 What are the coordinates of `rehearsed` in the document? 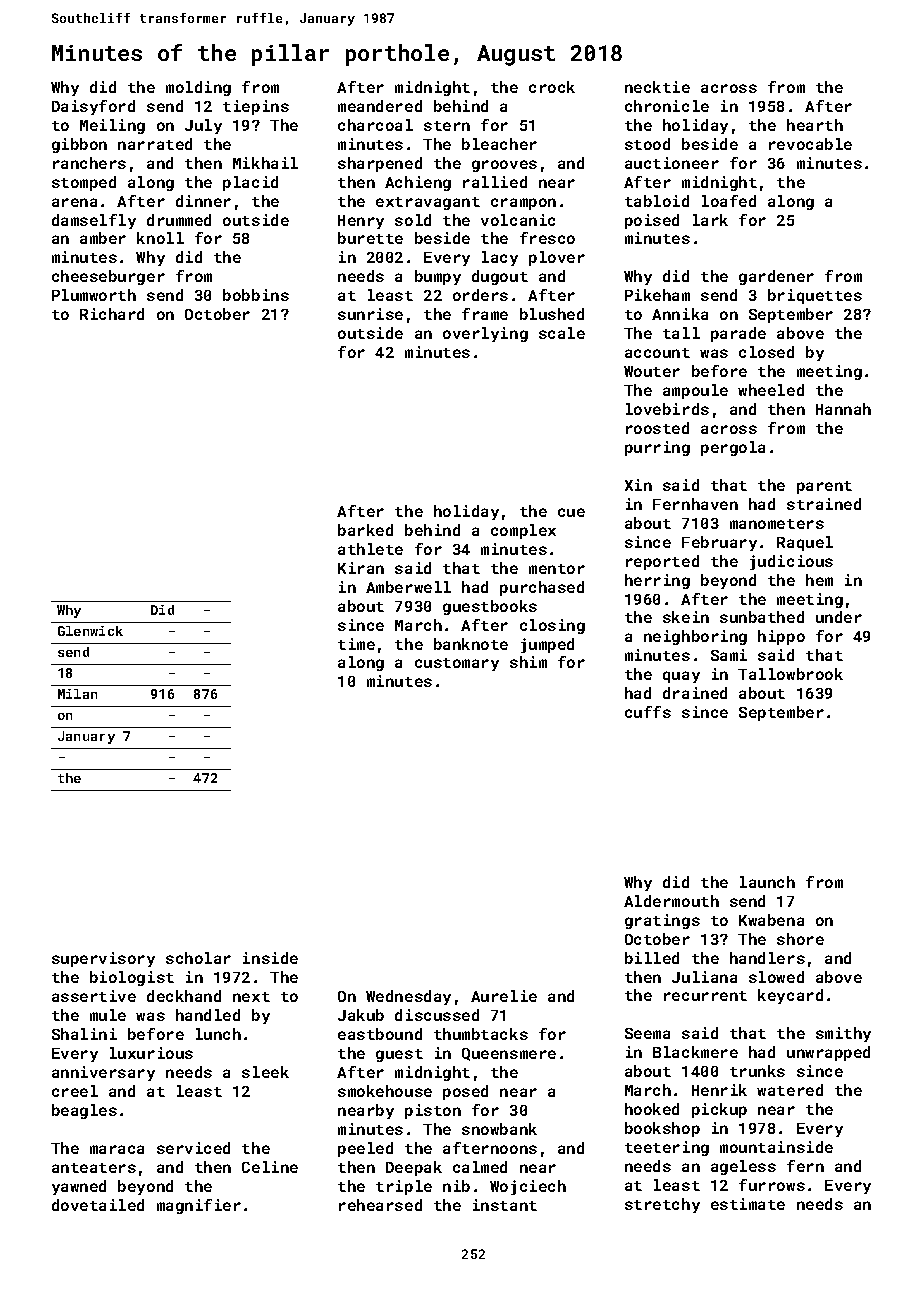 It's located at (380, 1205).
